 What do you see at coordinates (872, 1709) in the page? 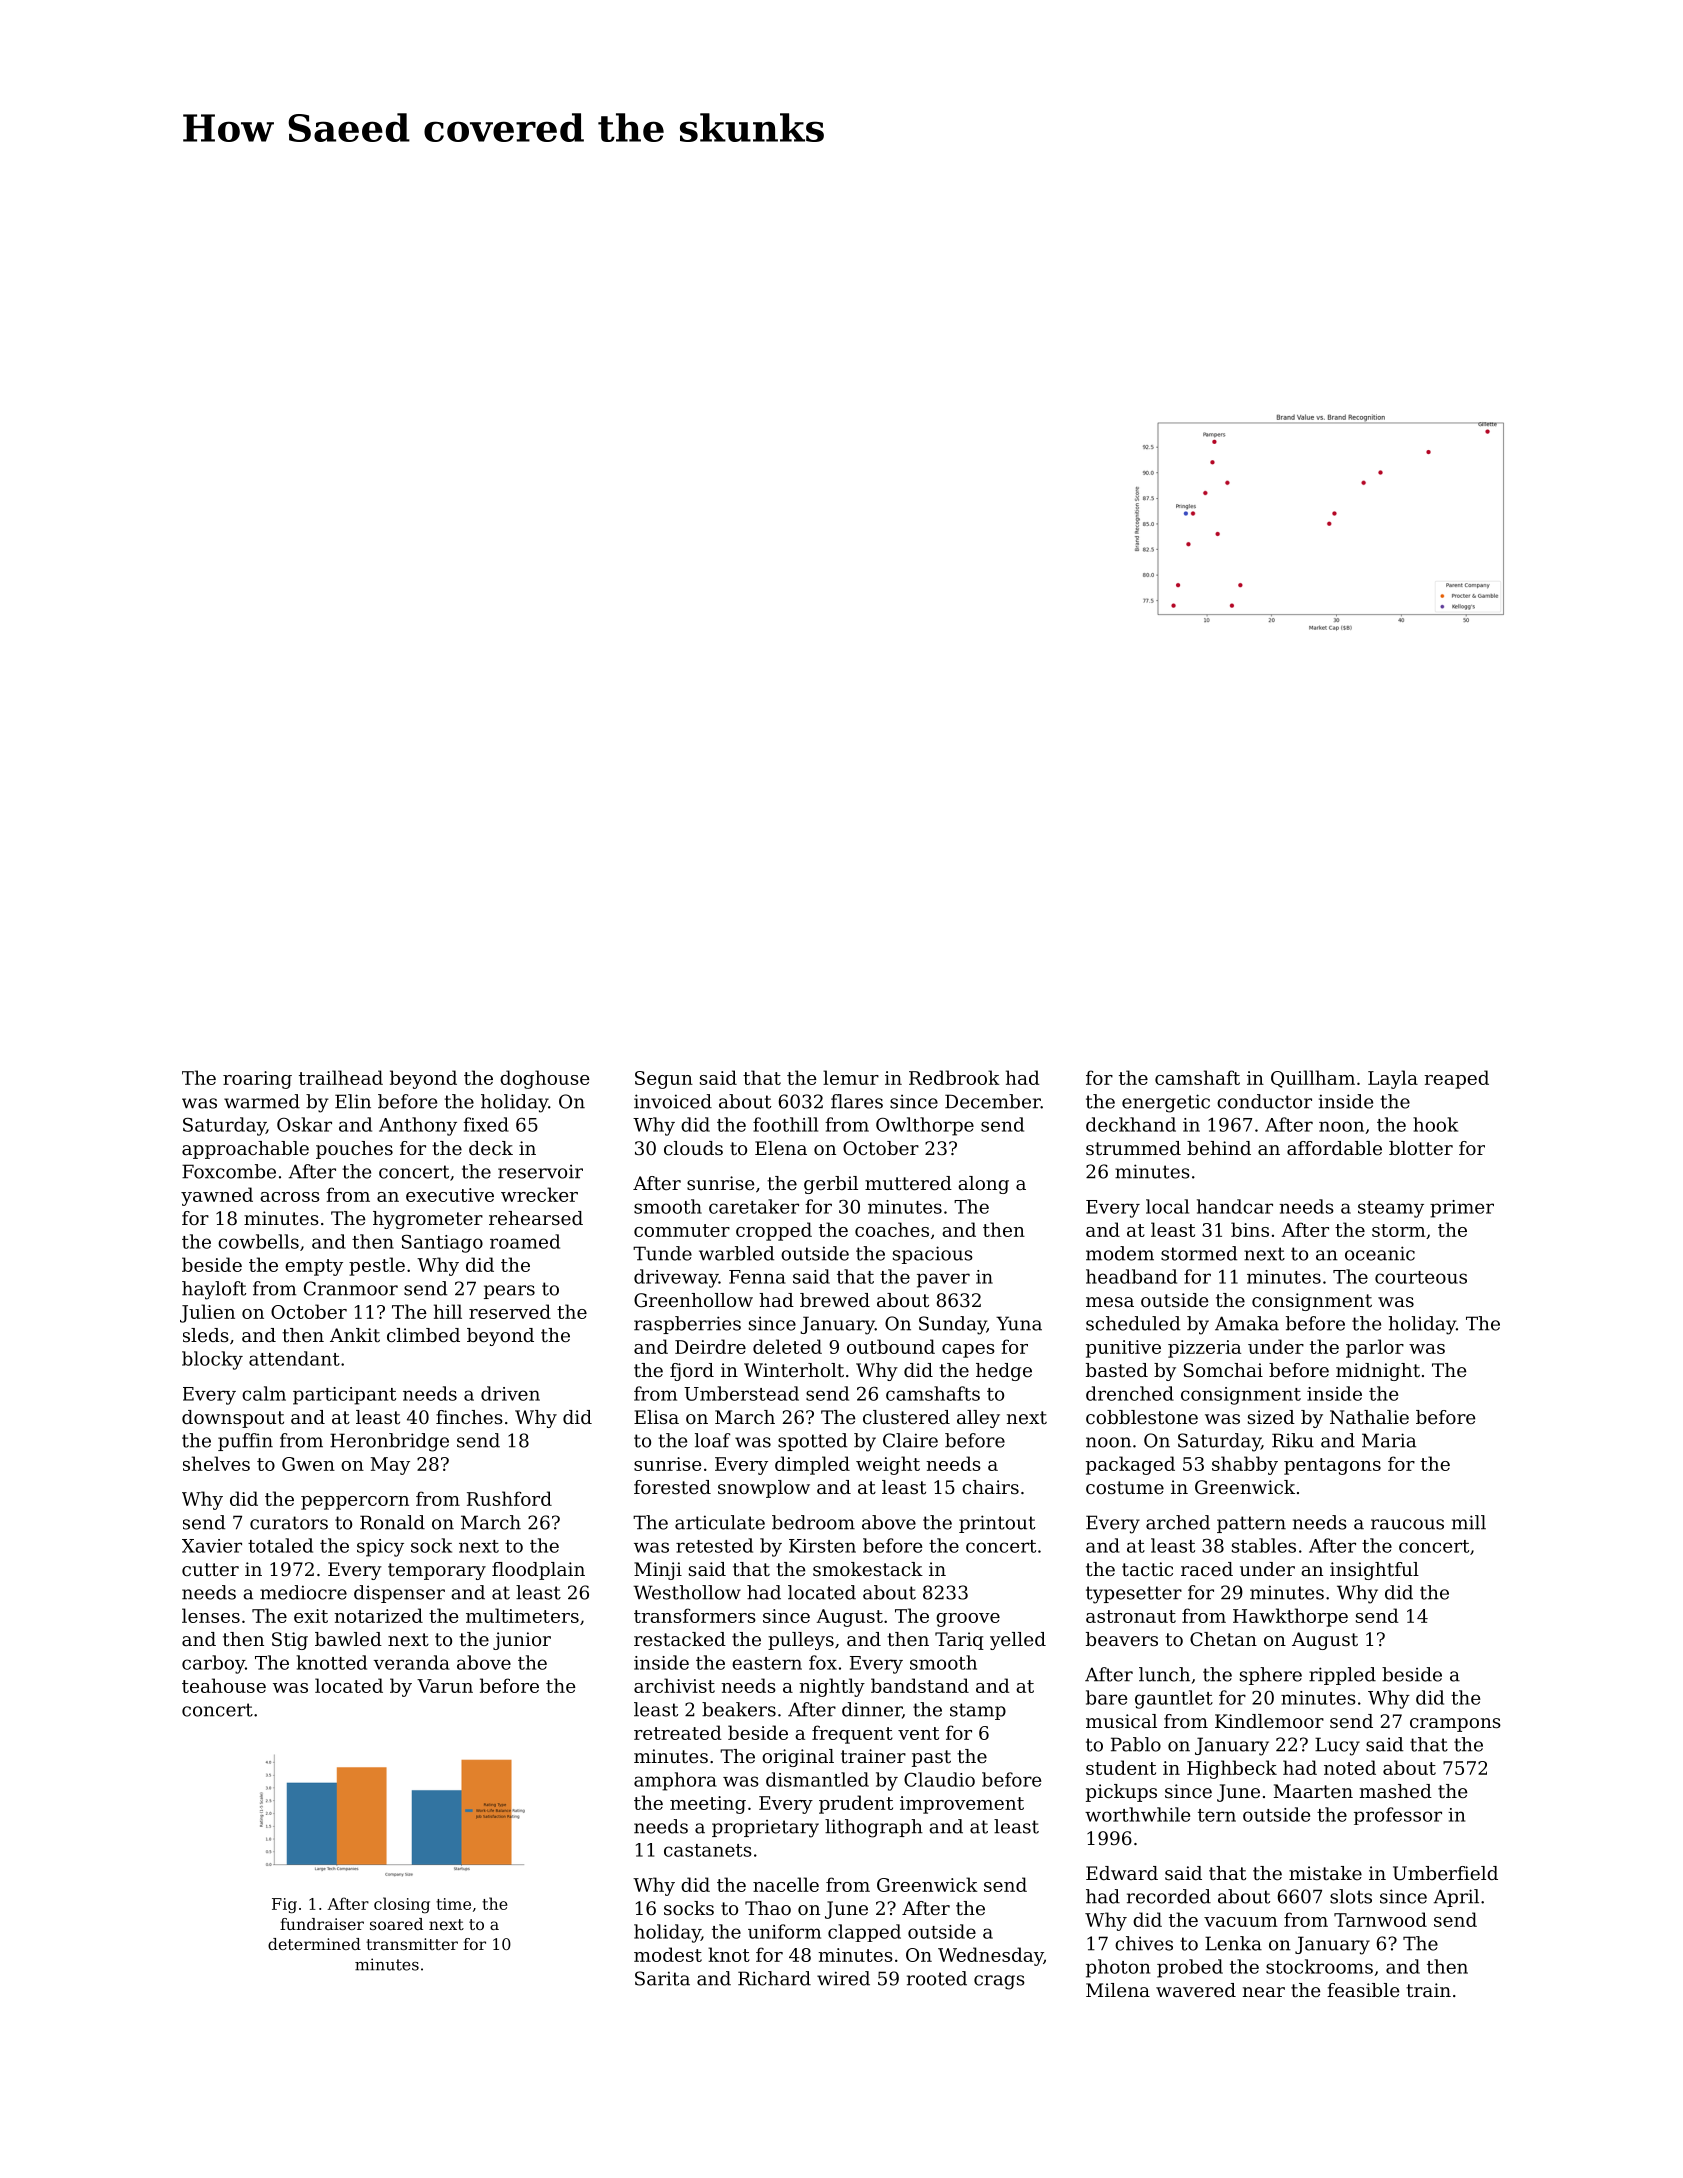
I see `dinner` at bounding box center [872, 1709].
